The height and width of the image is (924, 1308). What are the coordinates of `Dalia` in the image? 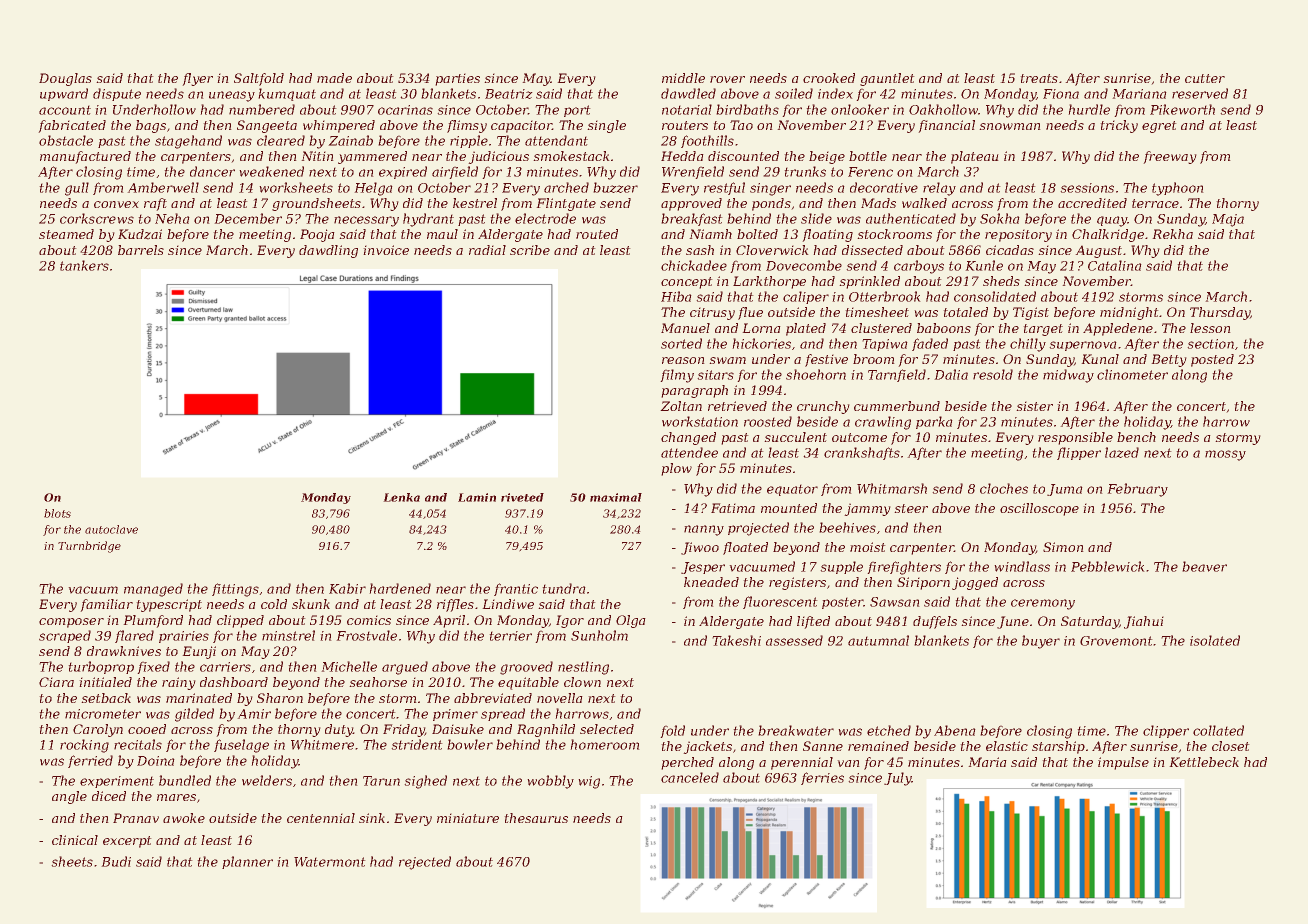 It's located at (951, 374).
